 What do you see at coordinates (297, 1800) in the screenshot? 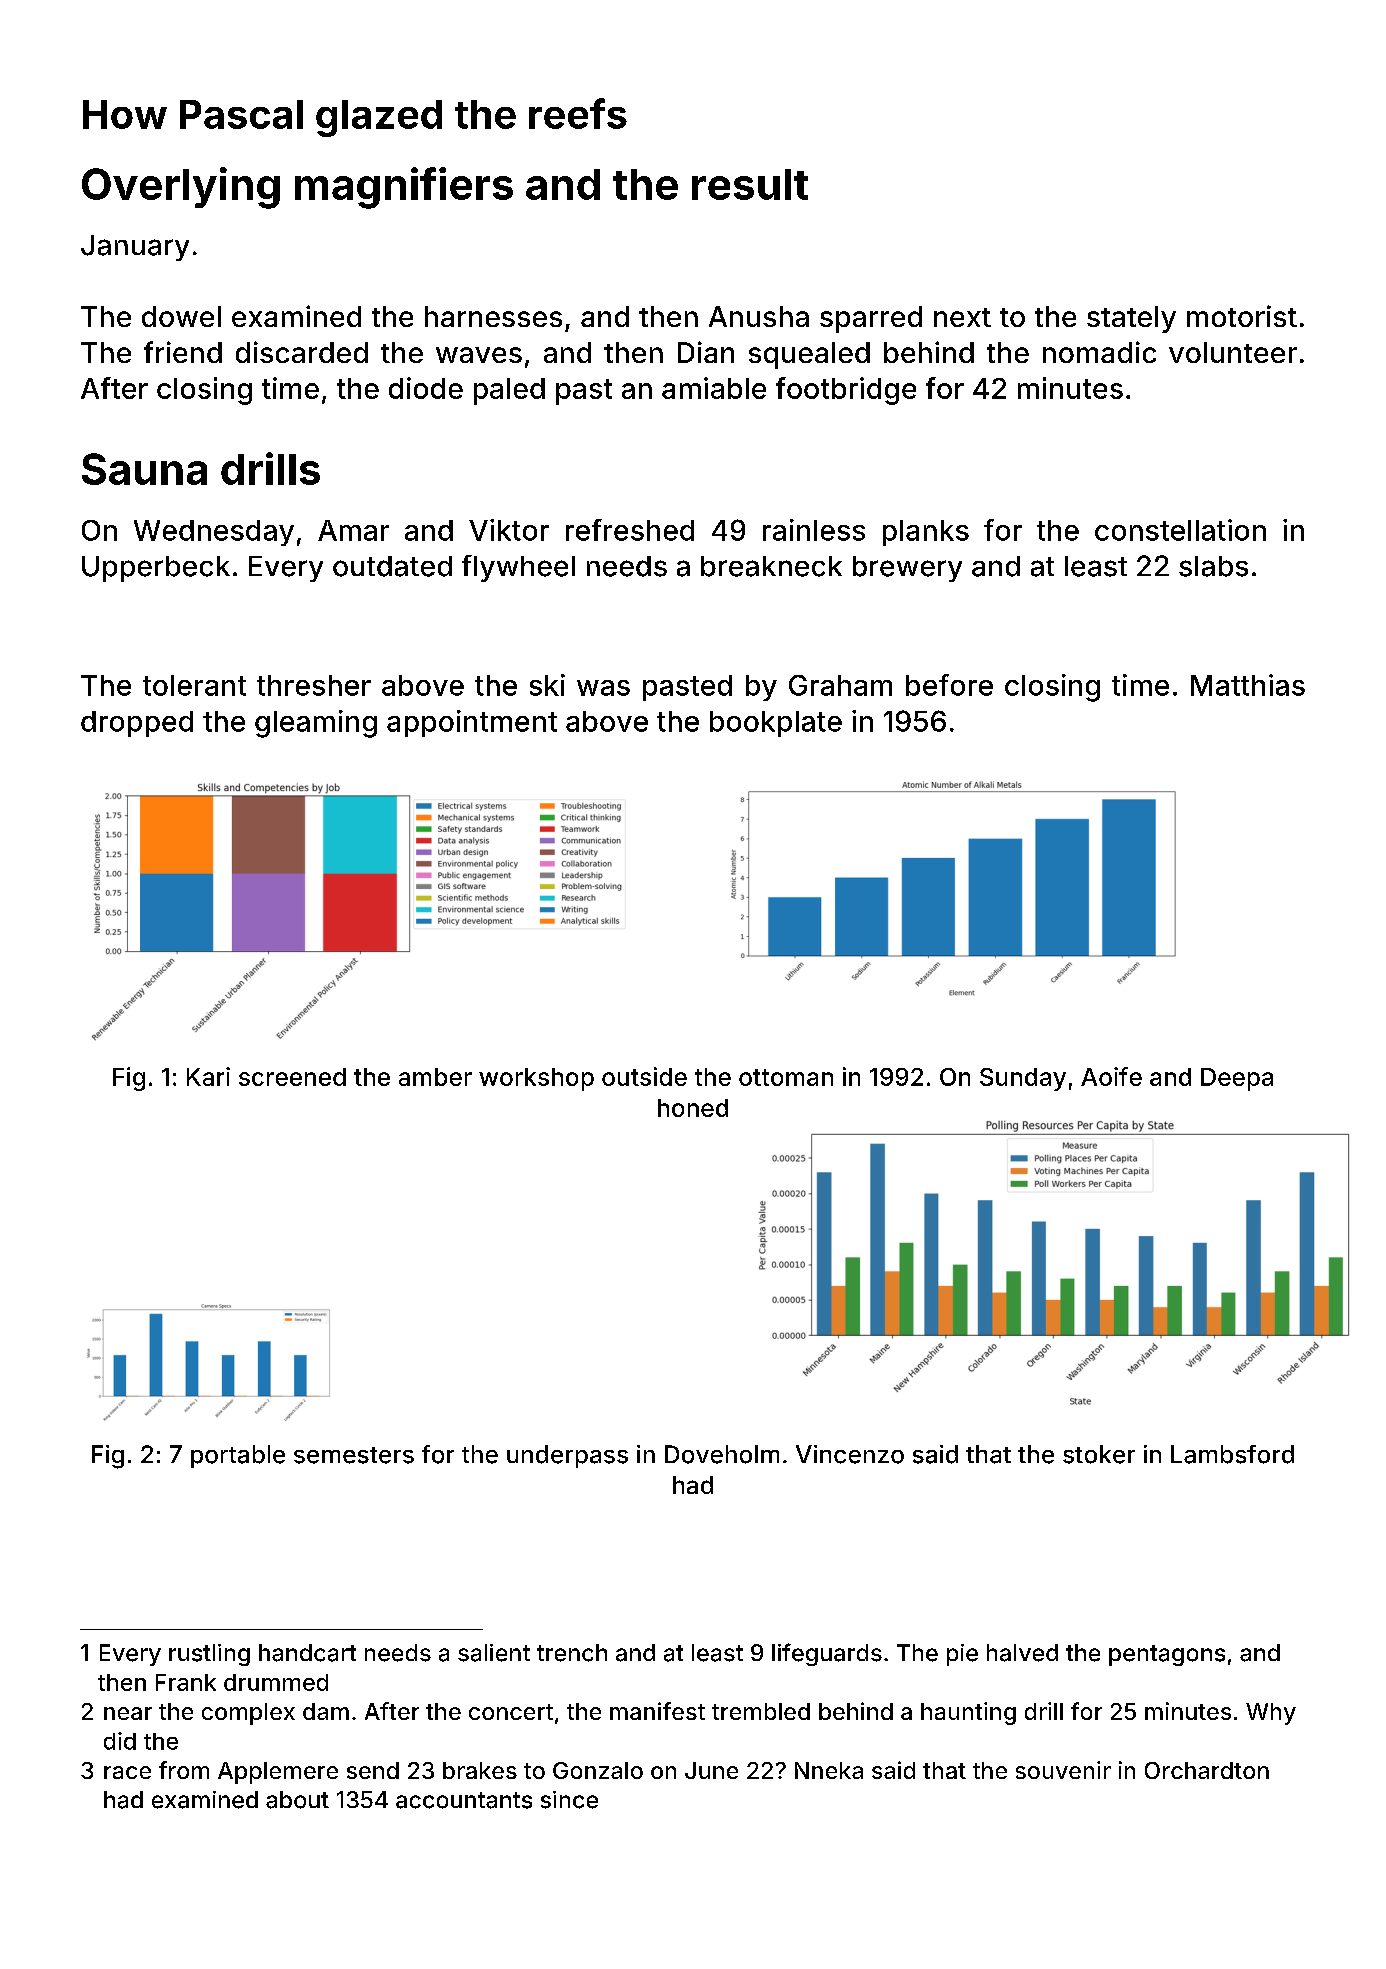
I see `about` at bounding box center [297, 1800].
